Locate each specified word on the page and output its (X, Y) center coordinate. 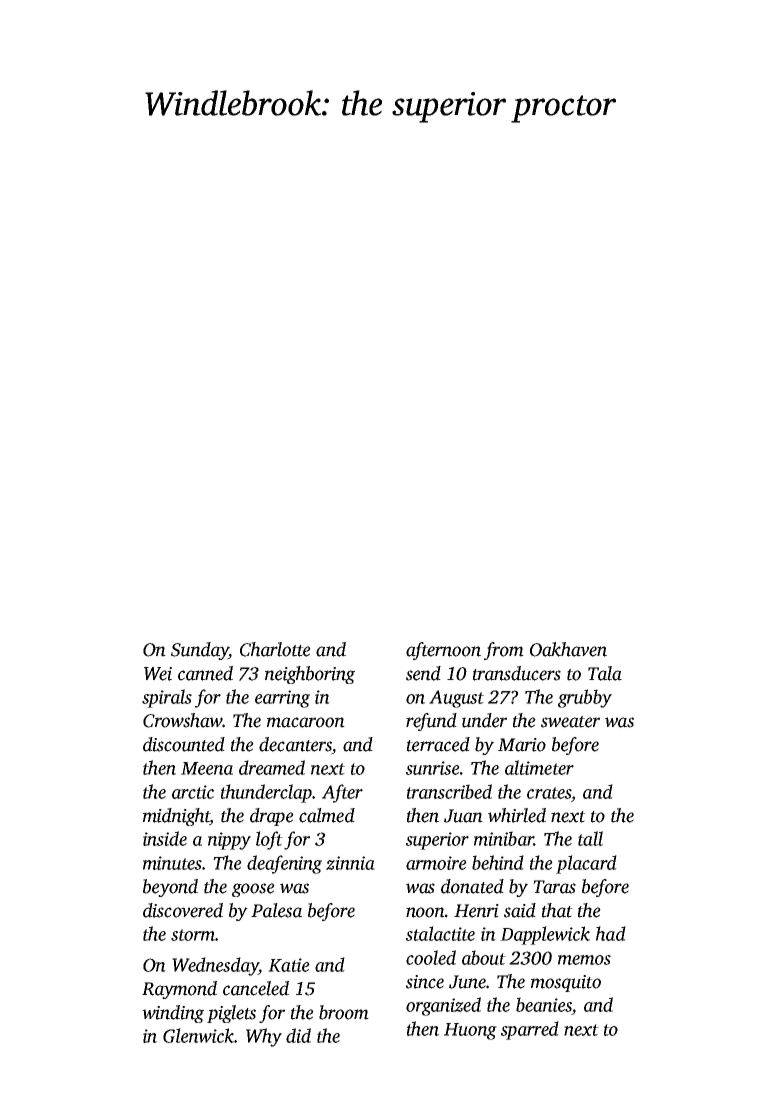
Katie (289, 965)
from (504, 651)
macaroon (306, 722)
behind (498, 862)
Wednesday (215, 966)
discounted (184, 744)
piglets (231, 1014)
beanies (544, 1004)
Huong (470, 1031)
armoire (436, 863)
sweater (570, 722)
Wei (158, 674)
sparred (530, 1030)
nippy (229, 841)
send (423, 673)
